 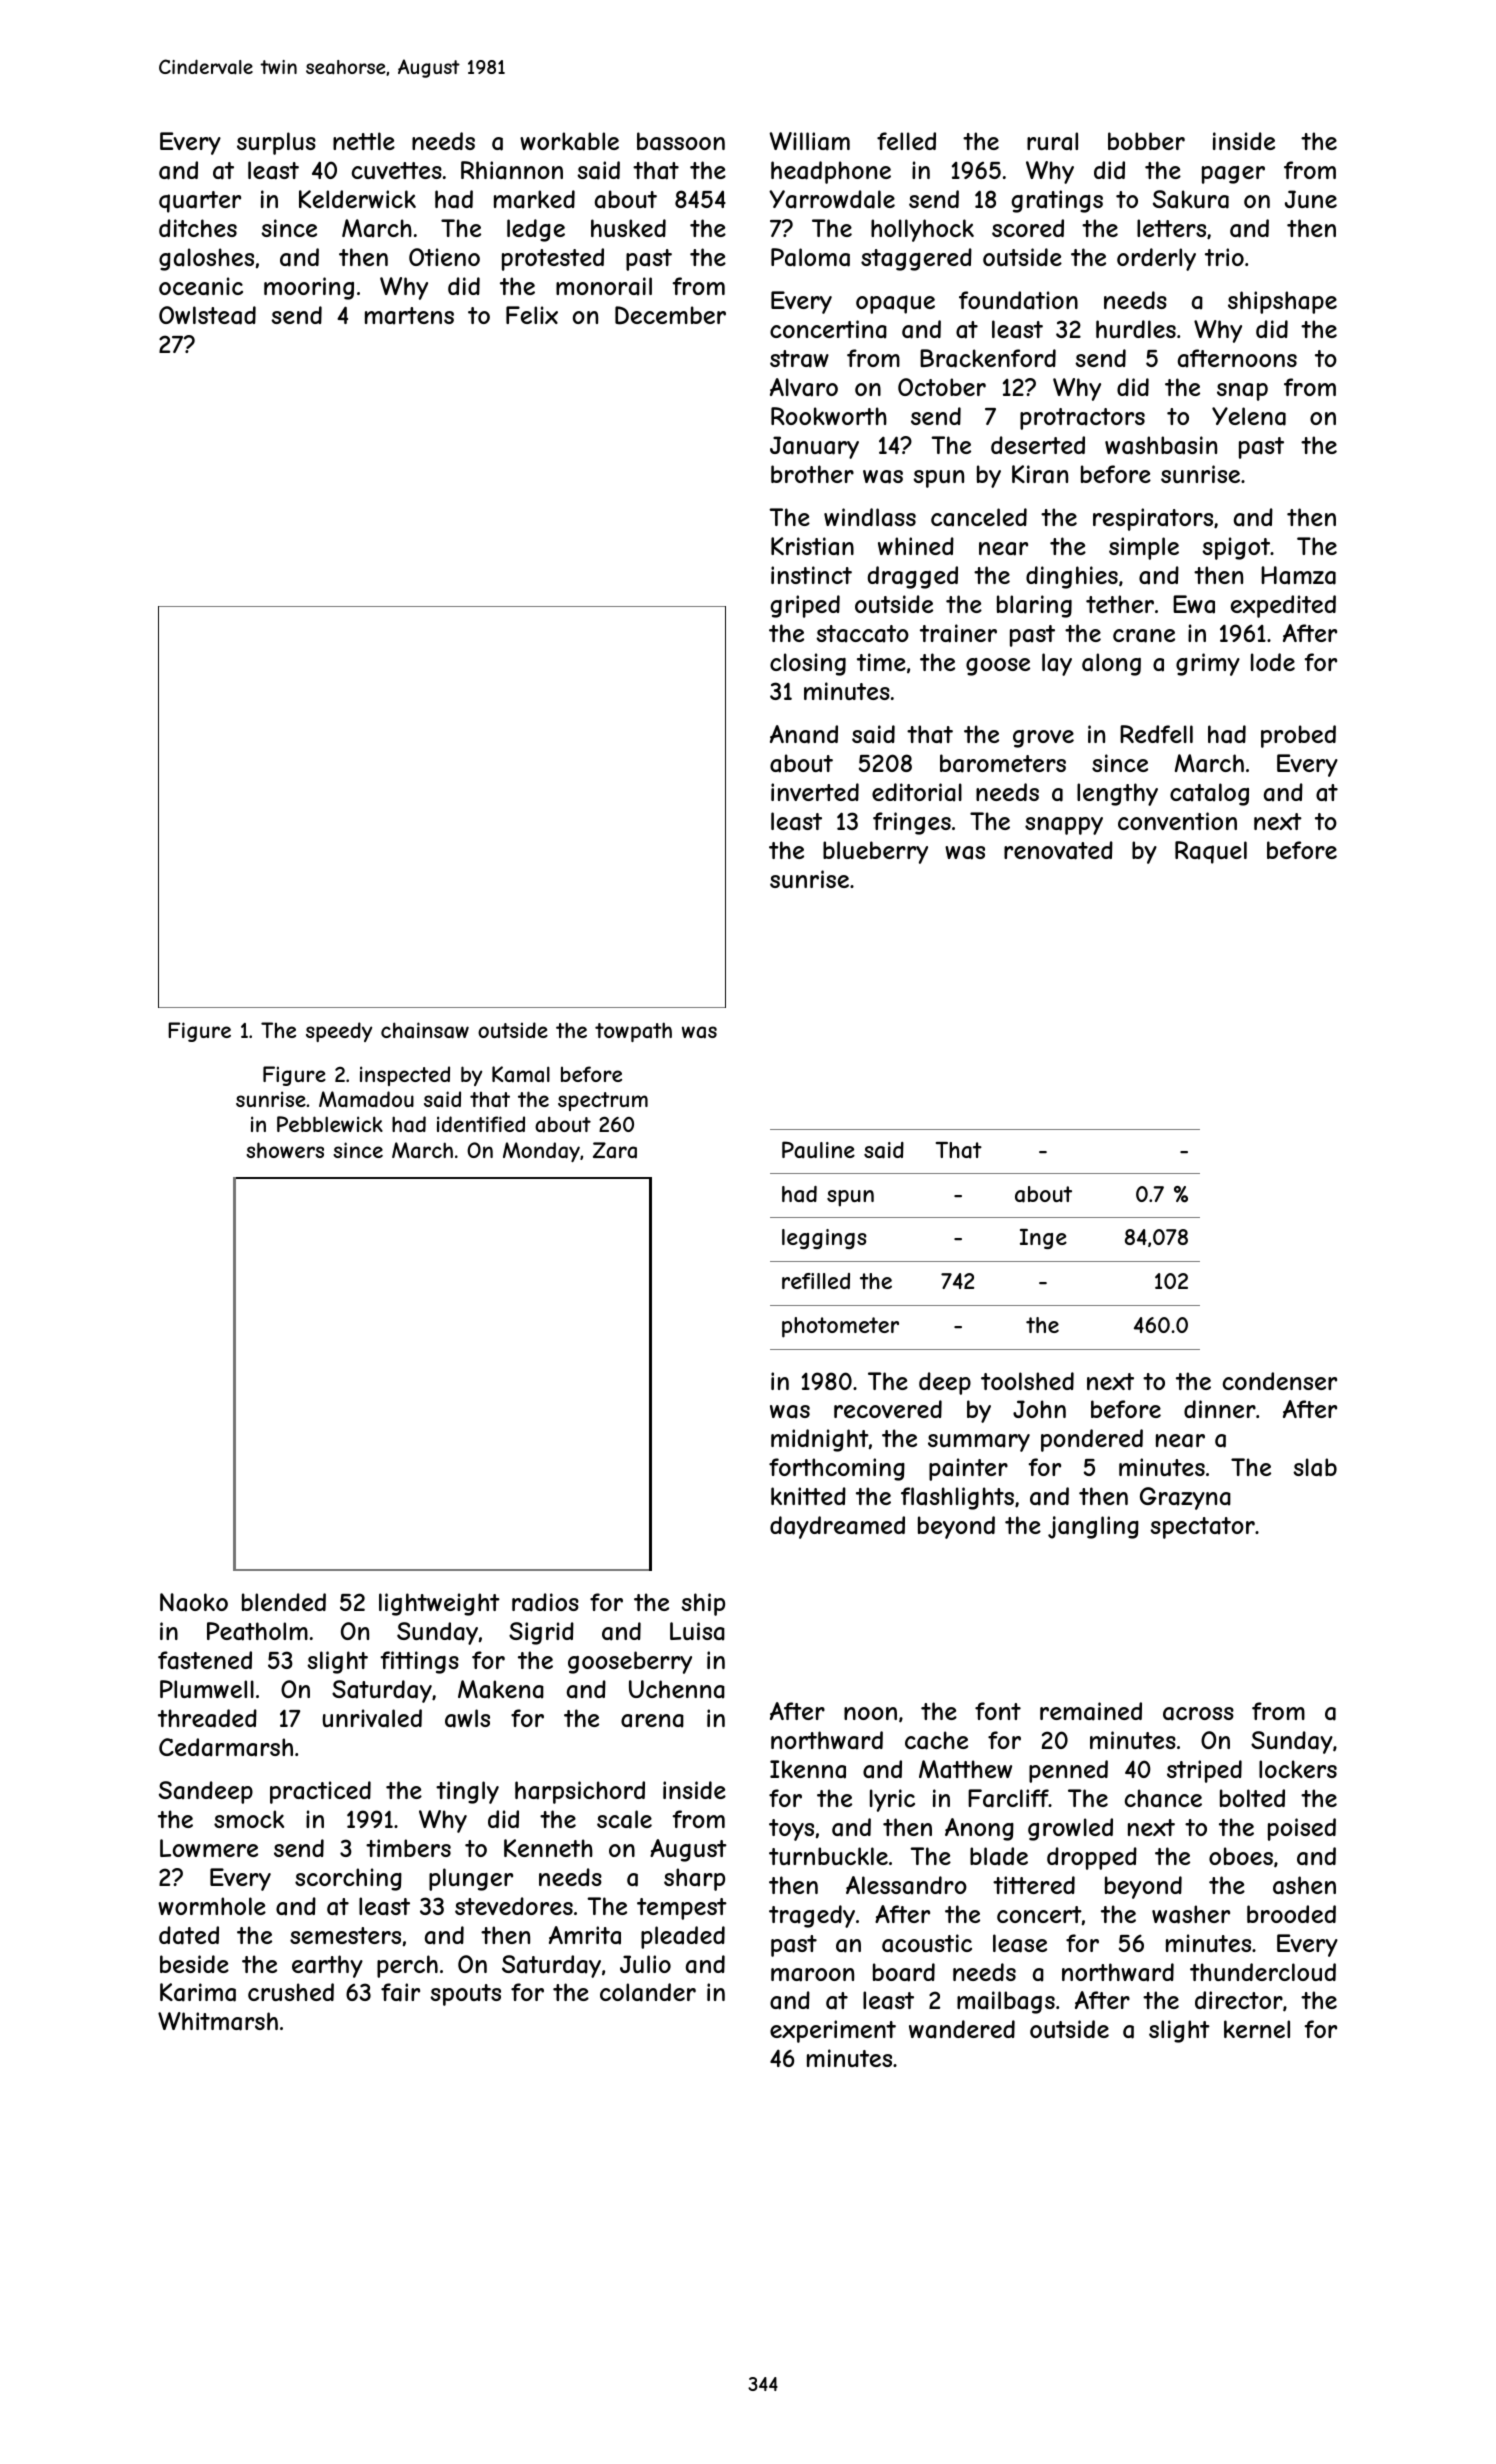 I want to click on chainsaw, so click(x=425, y=1030).
